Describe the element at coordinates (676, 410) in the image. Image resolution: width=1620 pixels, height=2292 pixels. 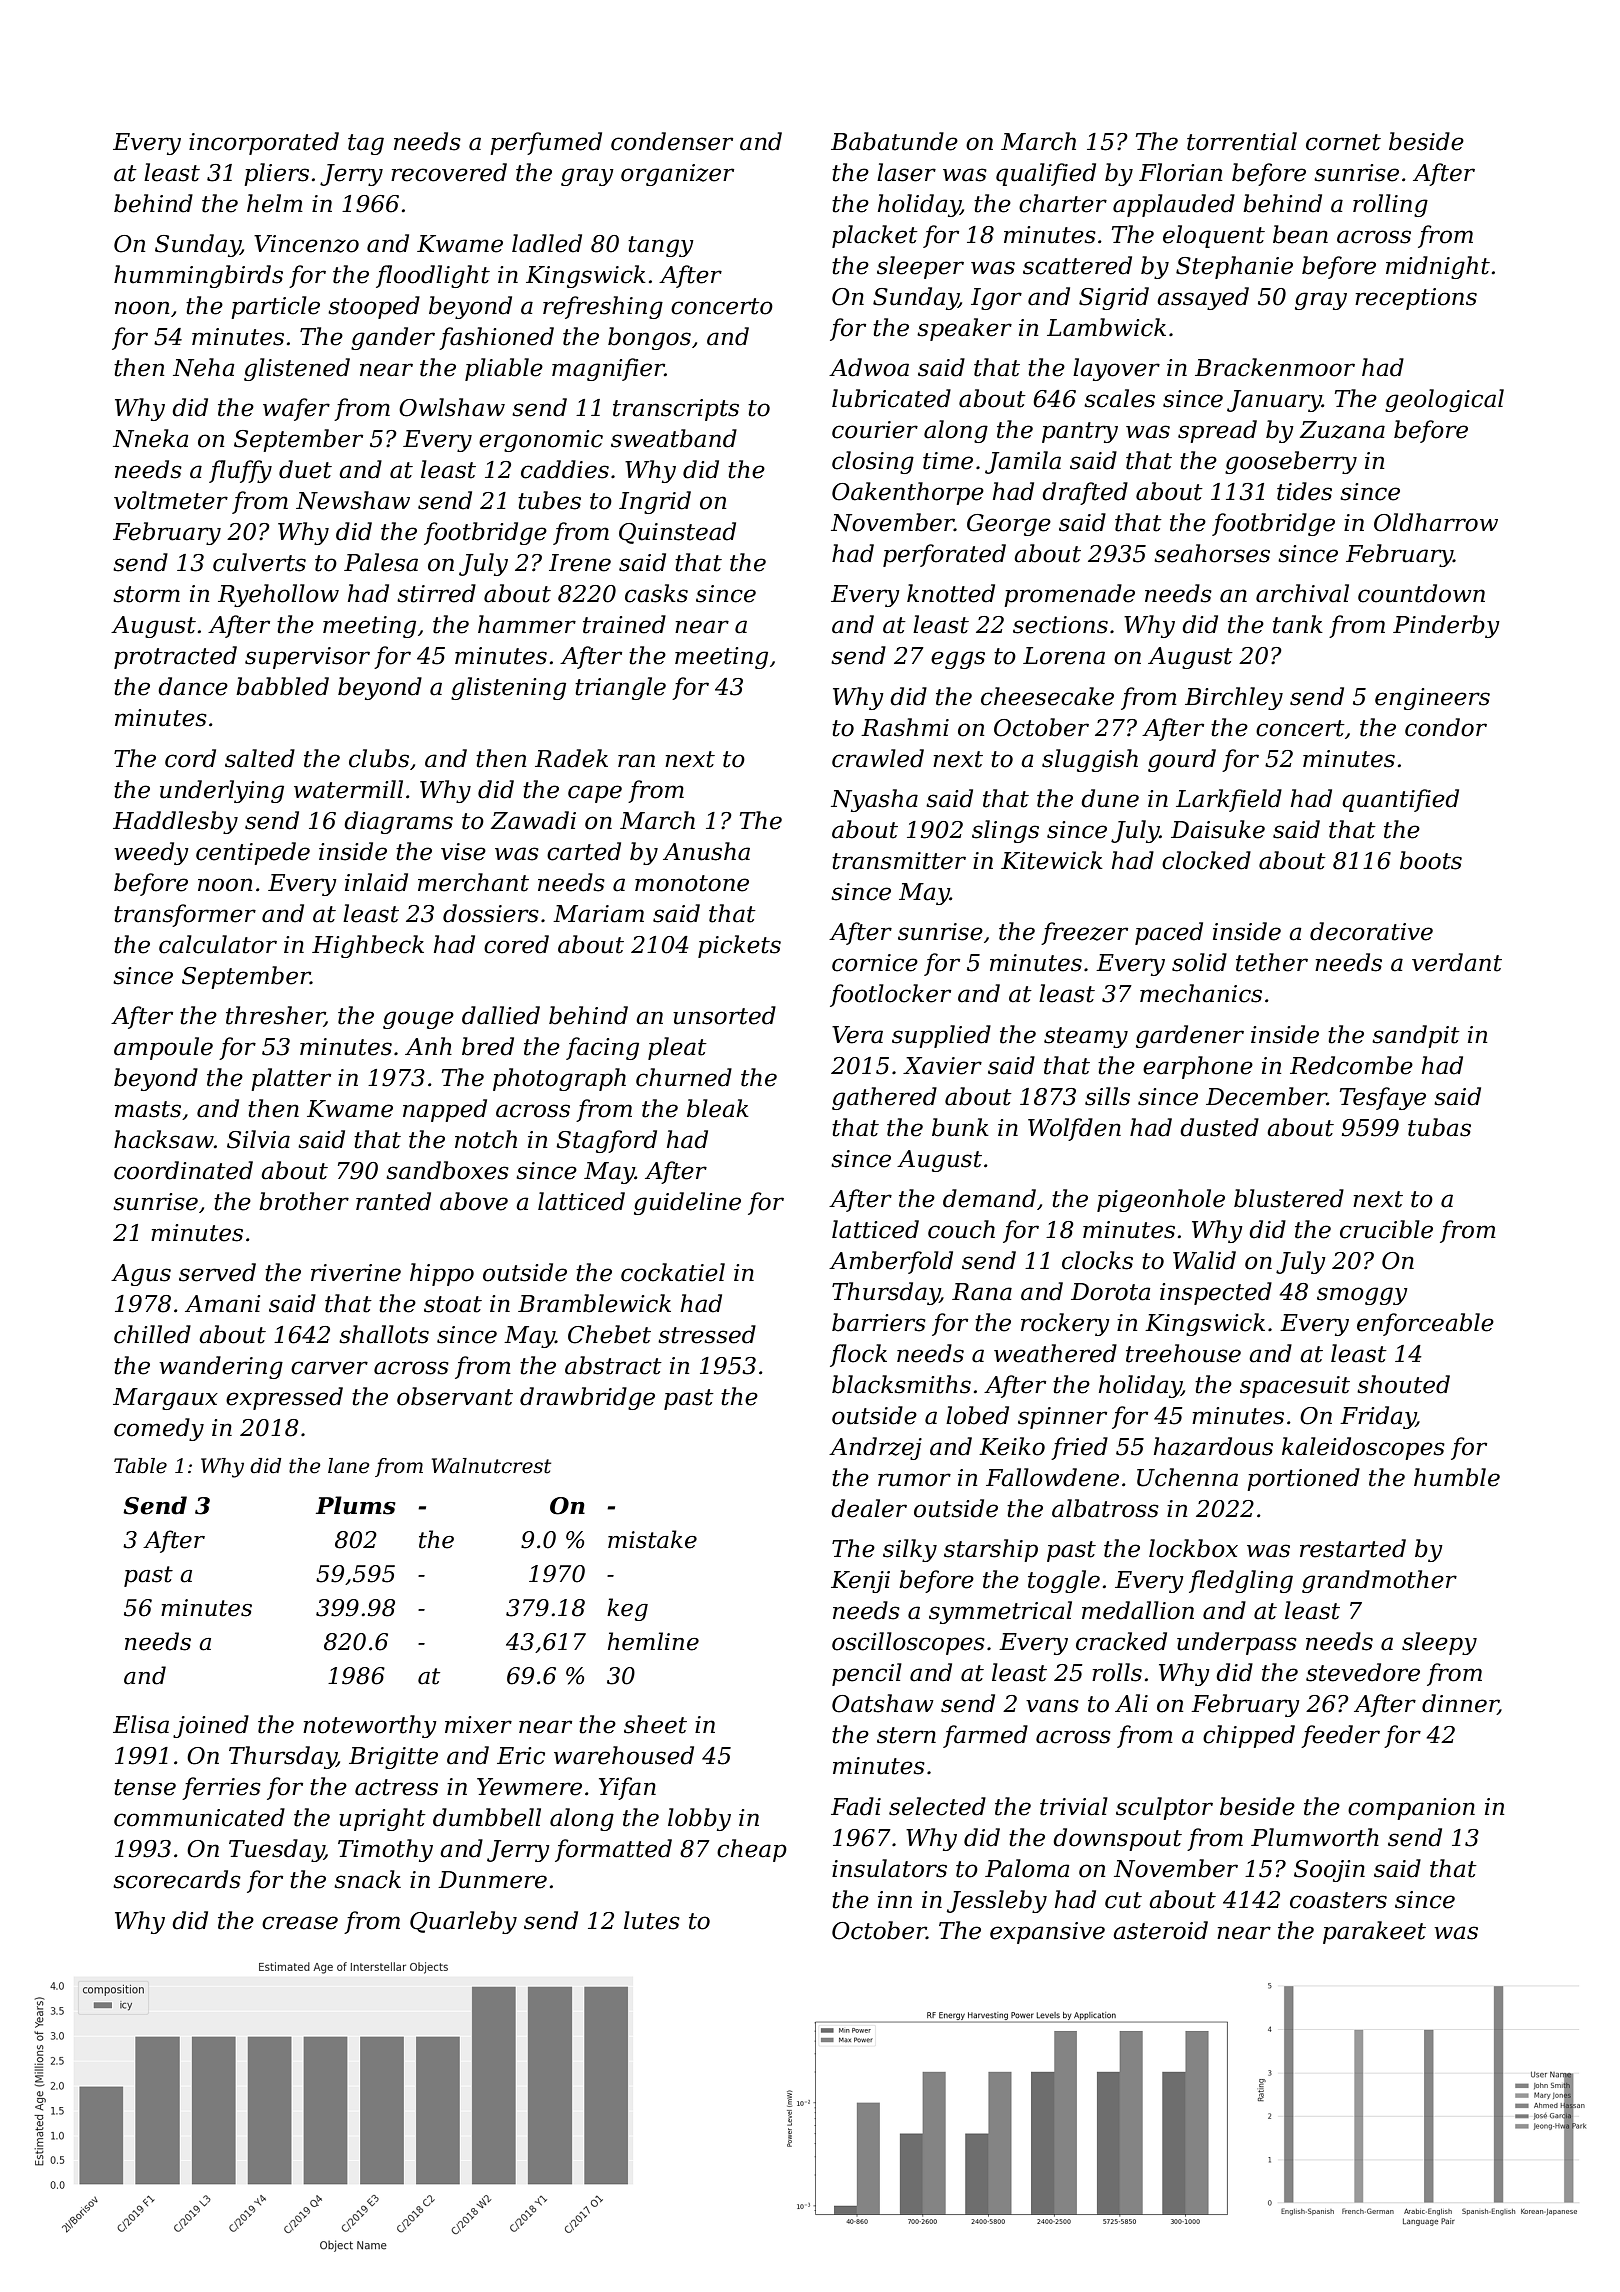
I see `transcripts` at that location.
